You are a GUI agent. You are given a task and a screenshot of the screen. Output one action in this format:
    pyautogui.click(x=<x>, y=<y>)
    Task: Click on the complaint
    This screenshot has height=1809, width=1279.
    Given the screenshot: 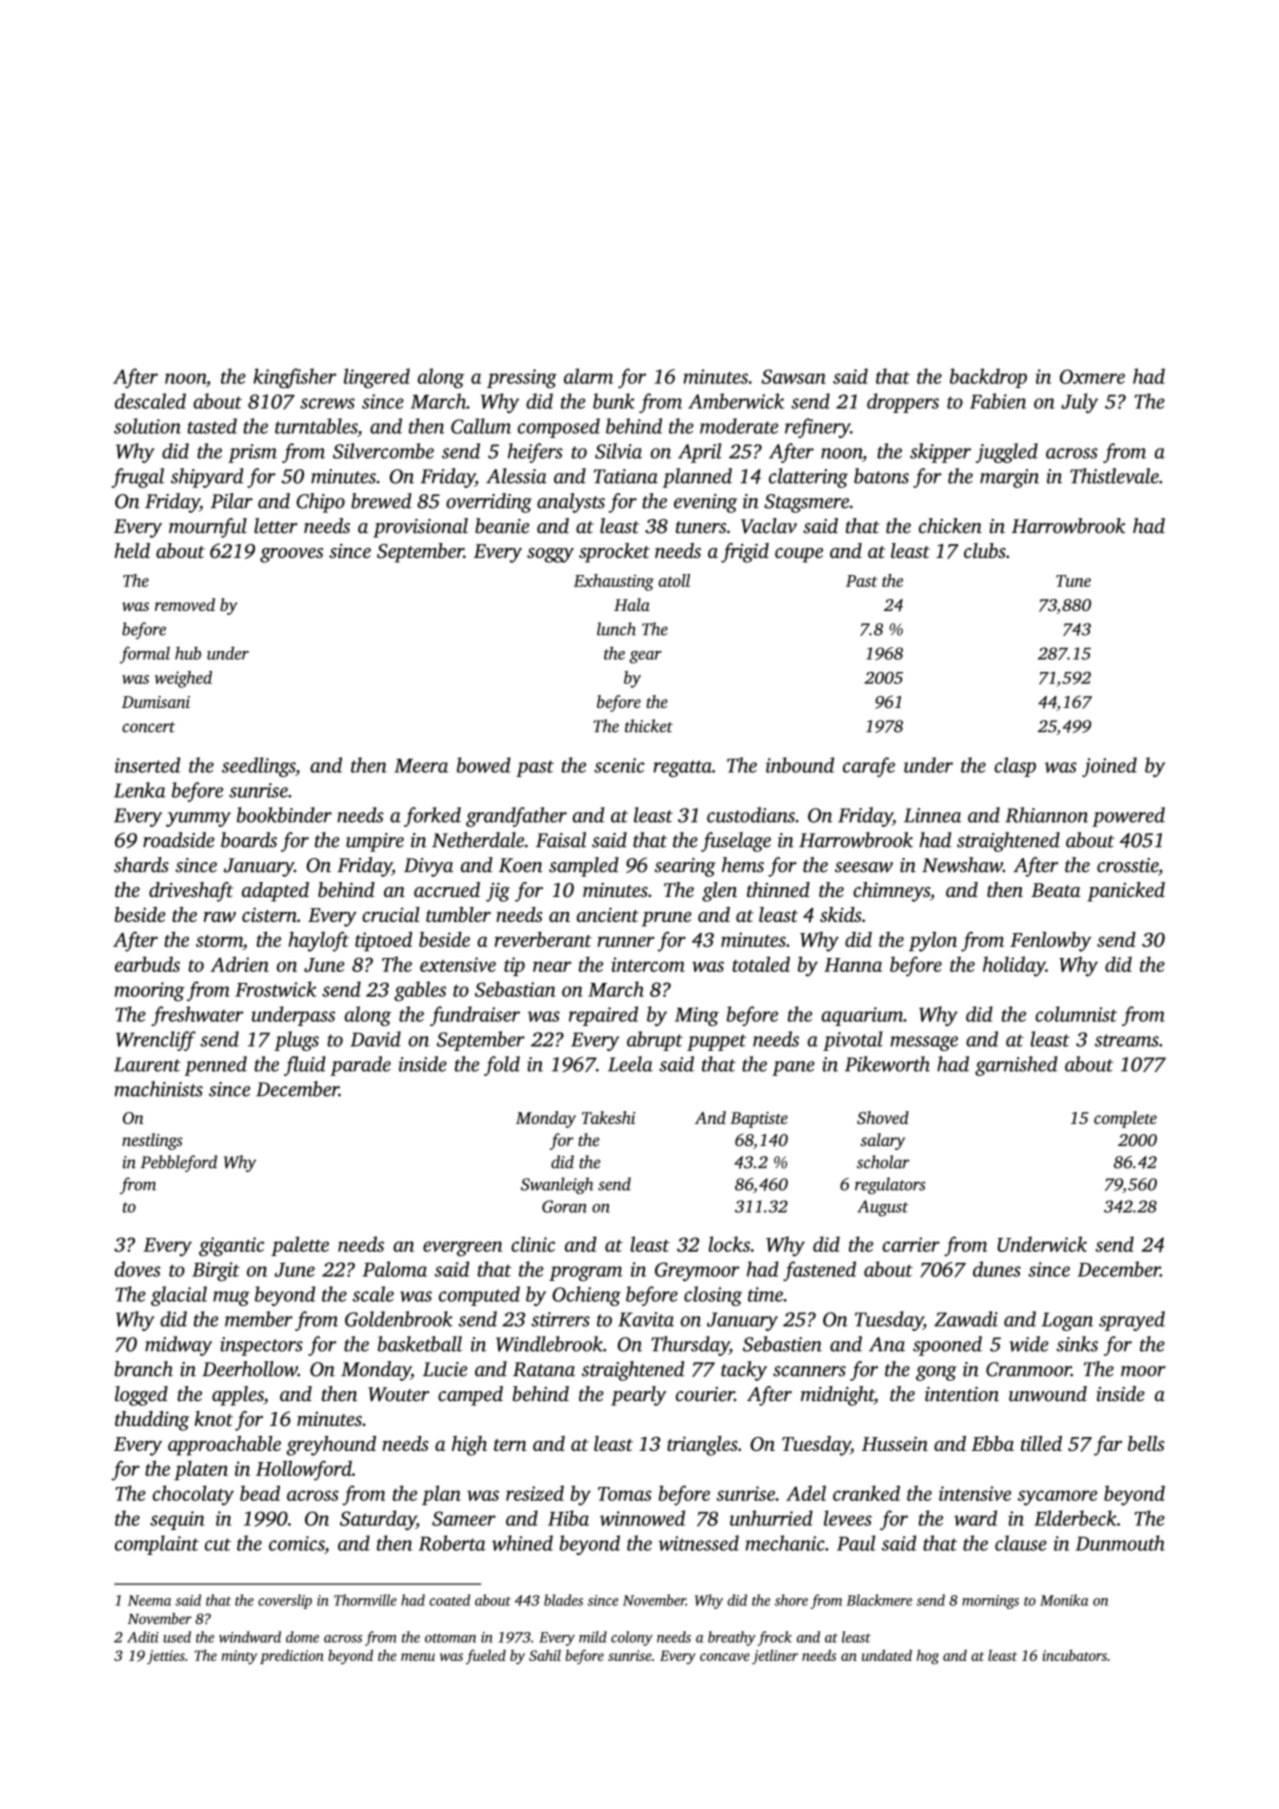 What is the action you would take?
    pyautogui.click(x=157, y=1545)
